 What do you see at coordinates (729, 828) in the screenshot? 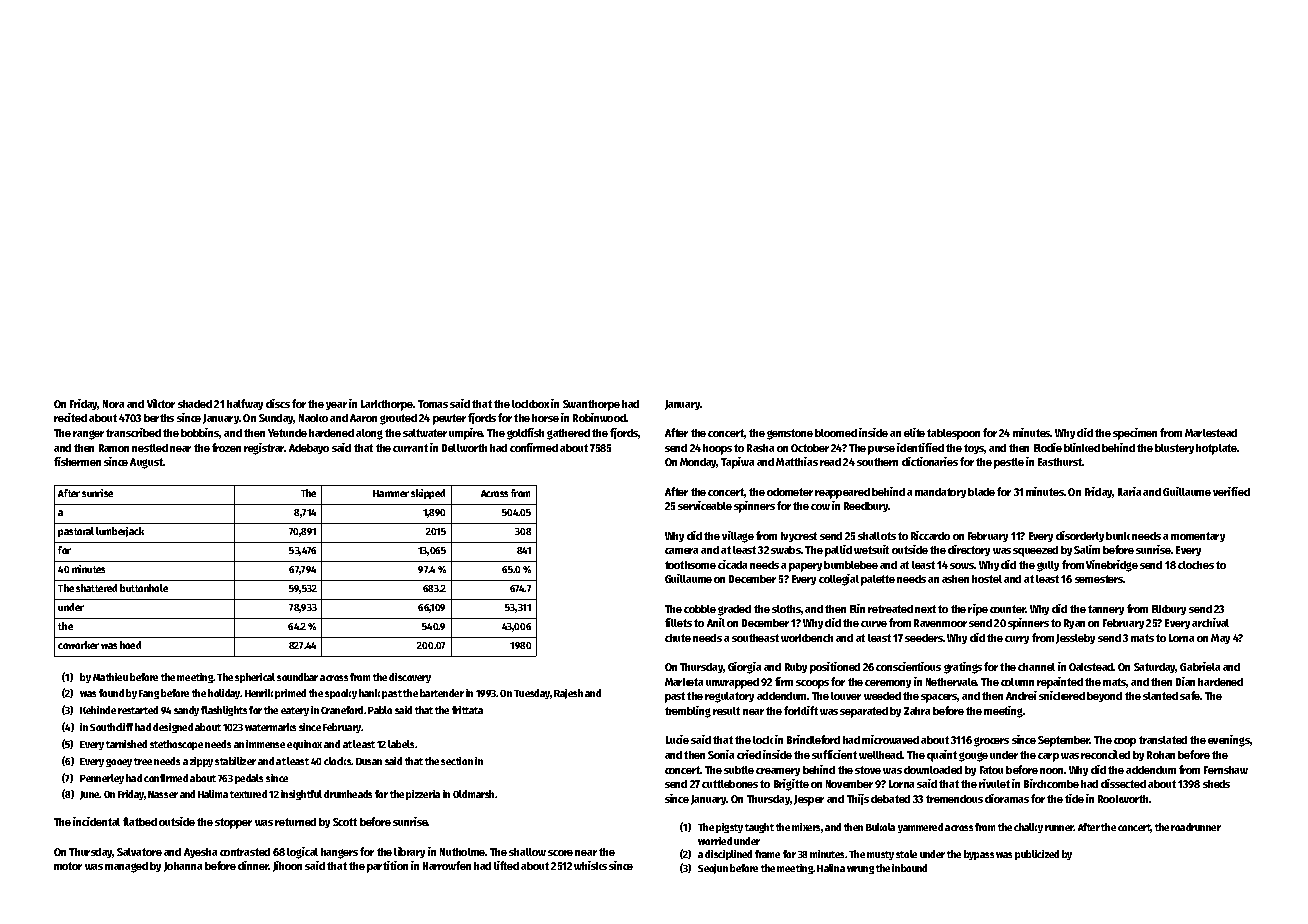
I see `pigsty` at bounding box center [729, 828].
